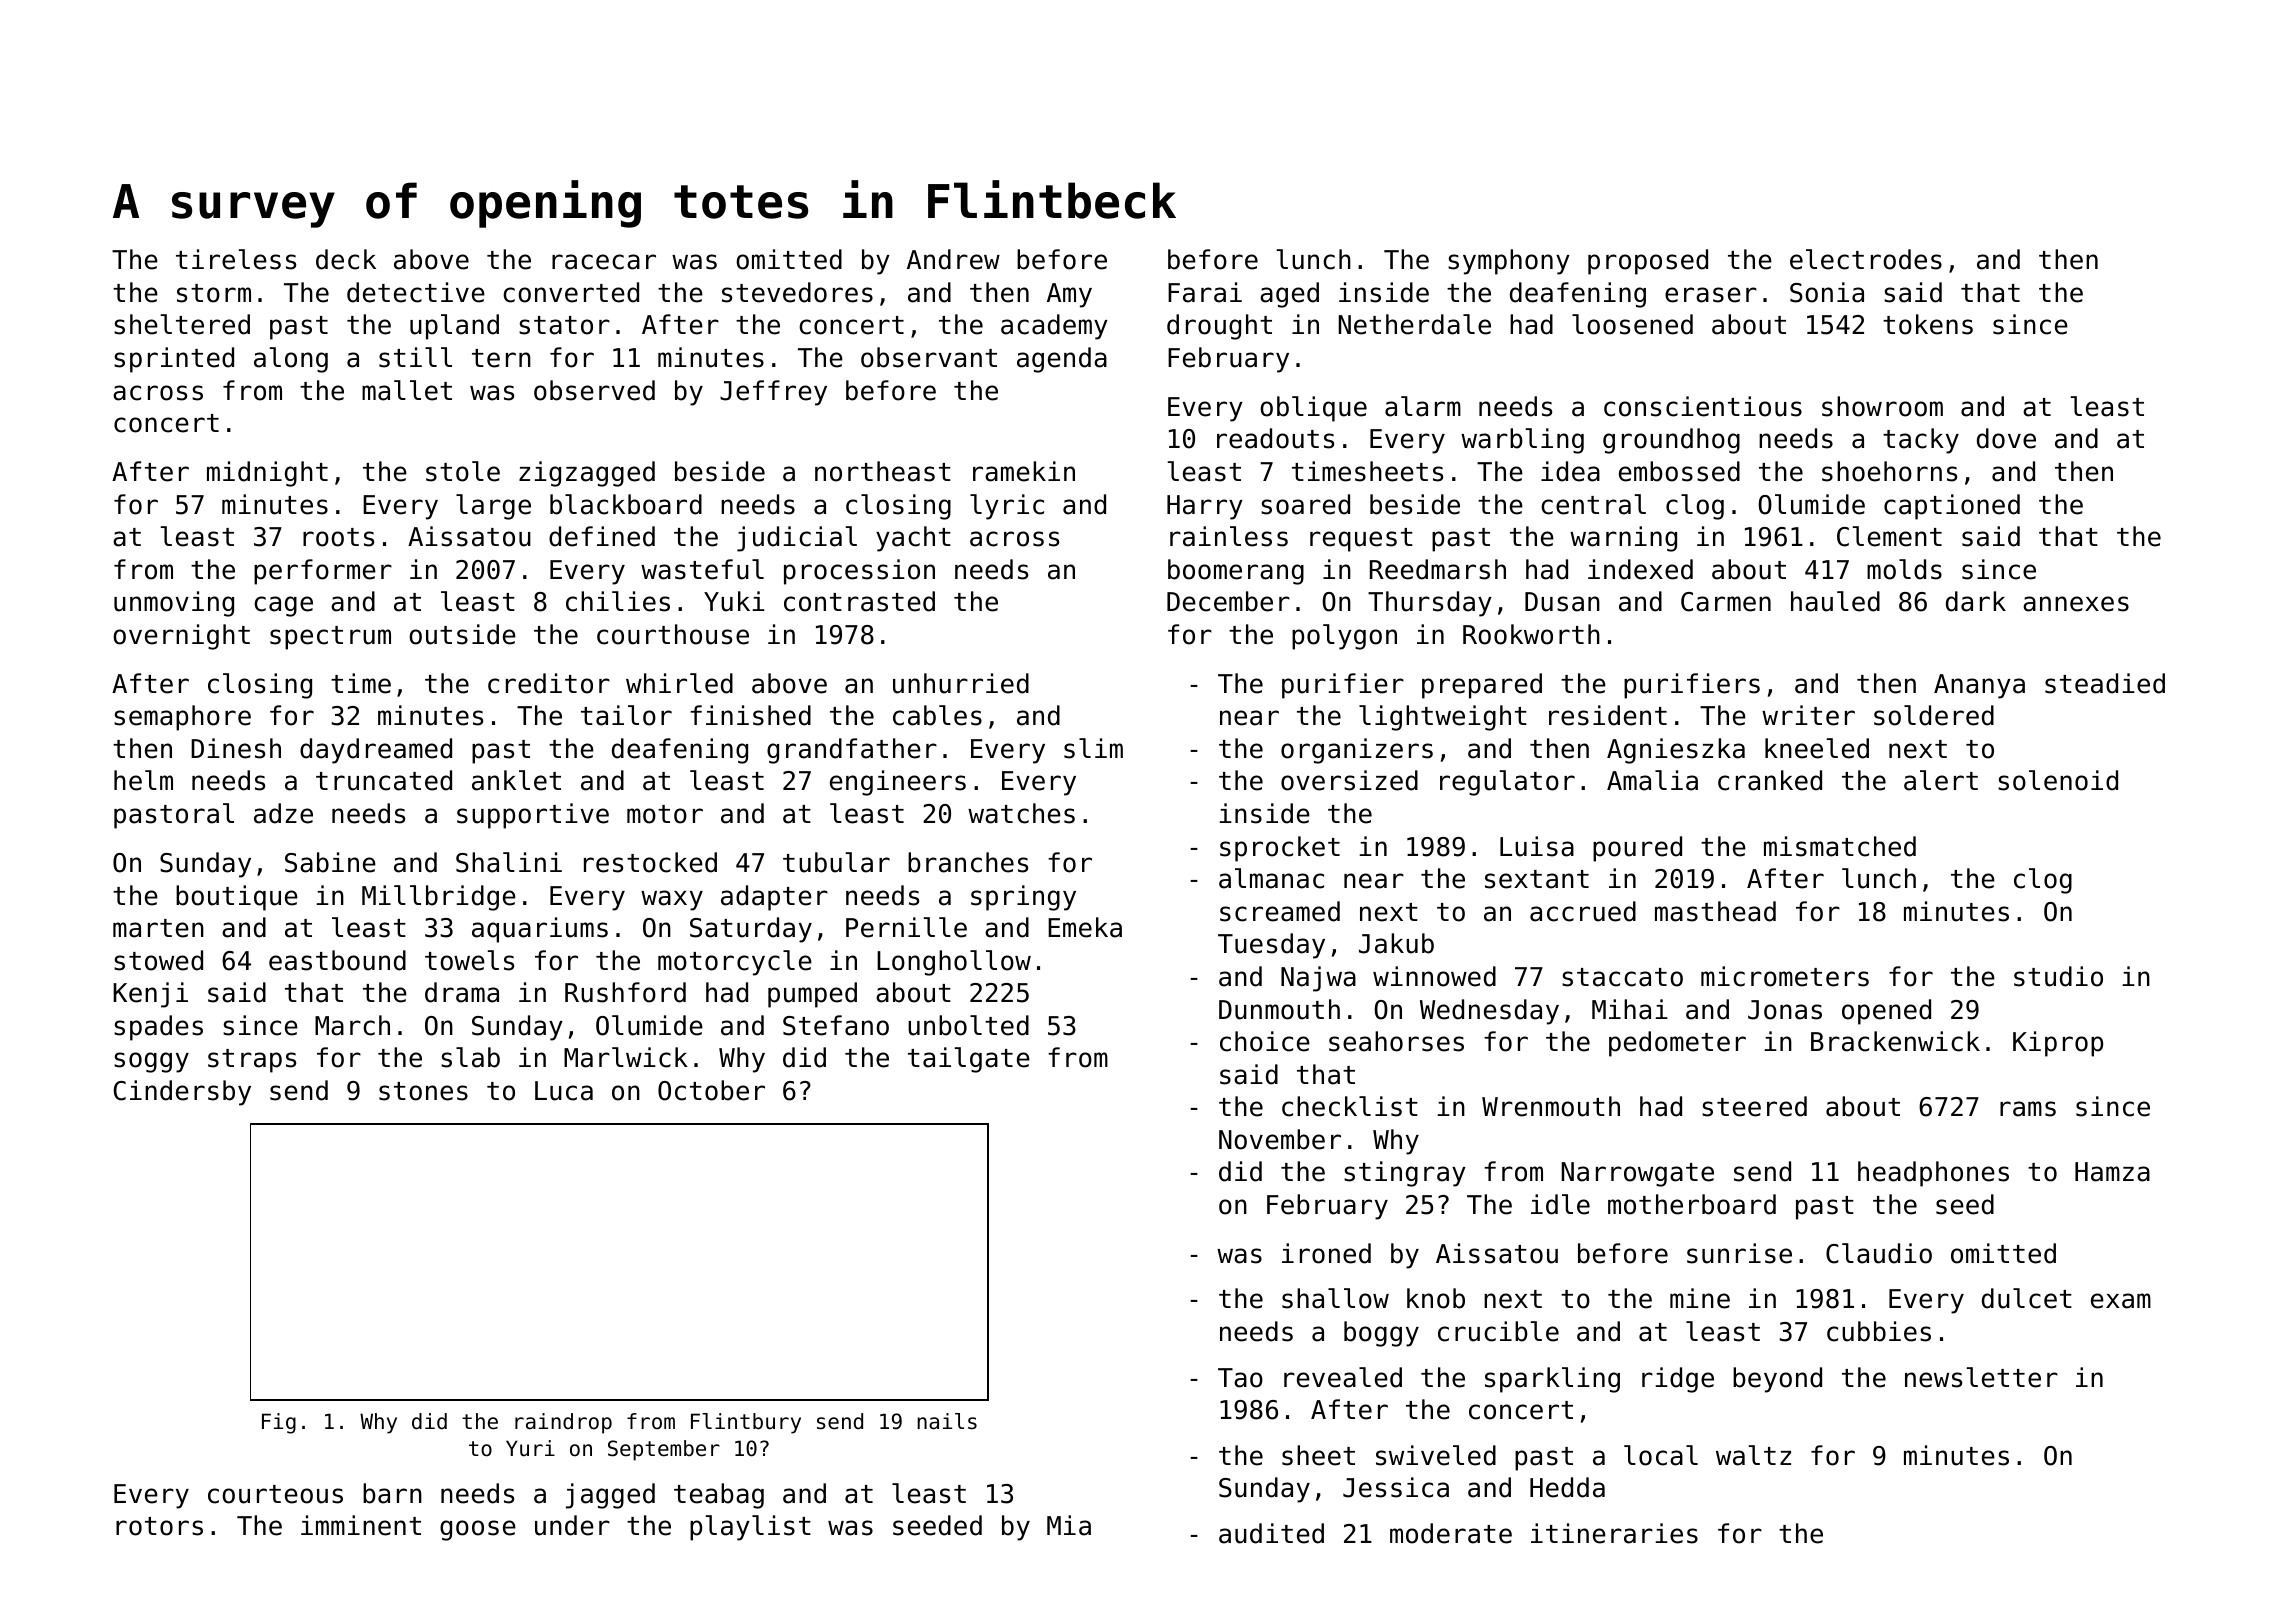 Image resolution: width=2292 pixels, height=1620 pixels. I want to click on Kiprop, so click(2058, 1044).
